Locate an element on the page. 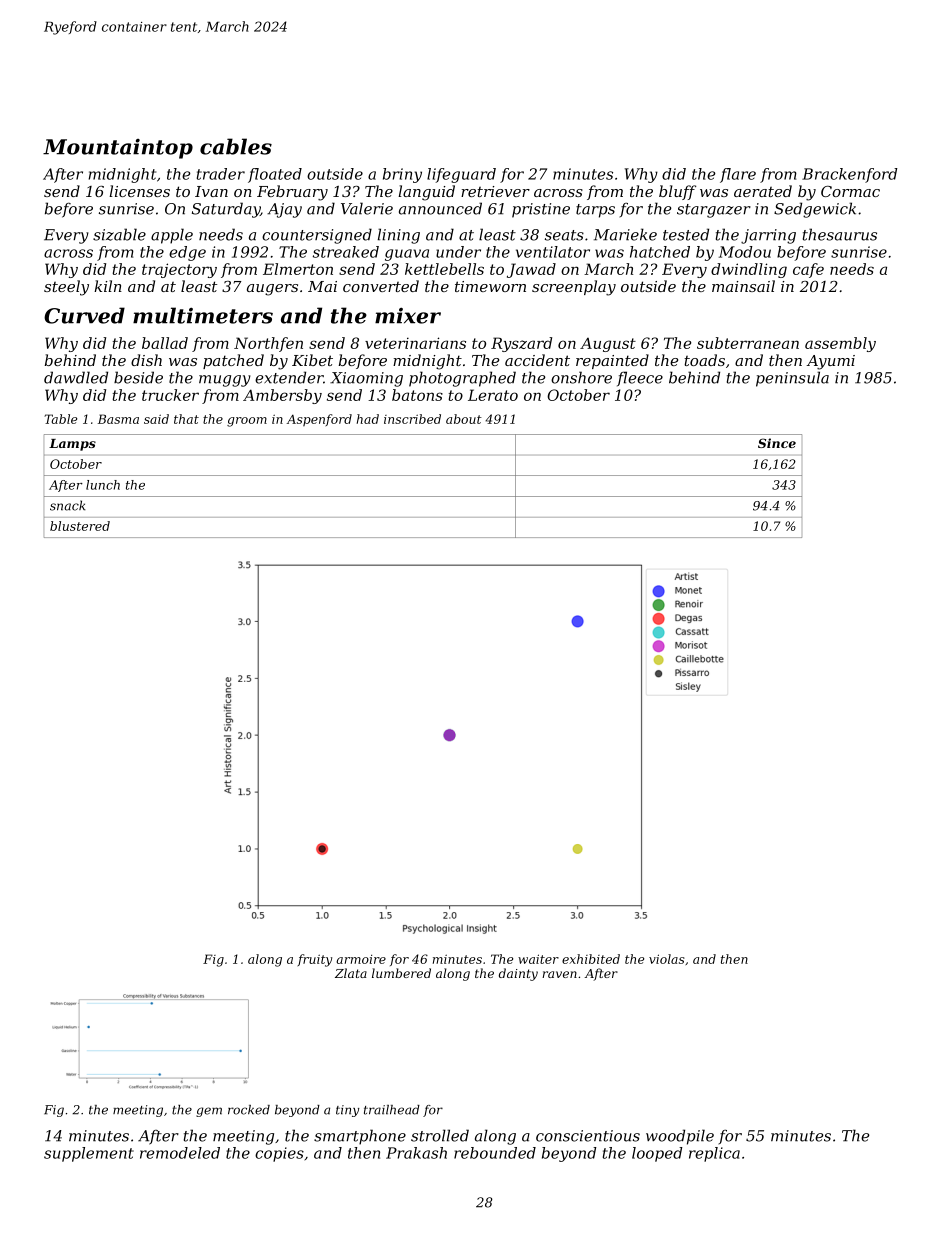 Image resolution: width=952 pixels, height=1233 pixels. copies is located at coordinates (279, 1154).
